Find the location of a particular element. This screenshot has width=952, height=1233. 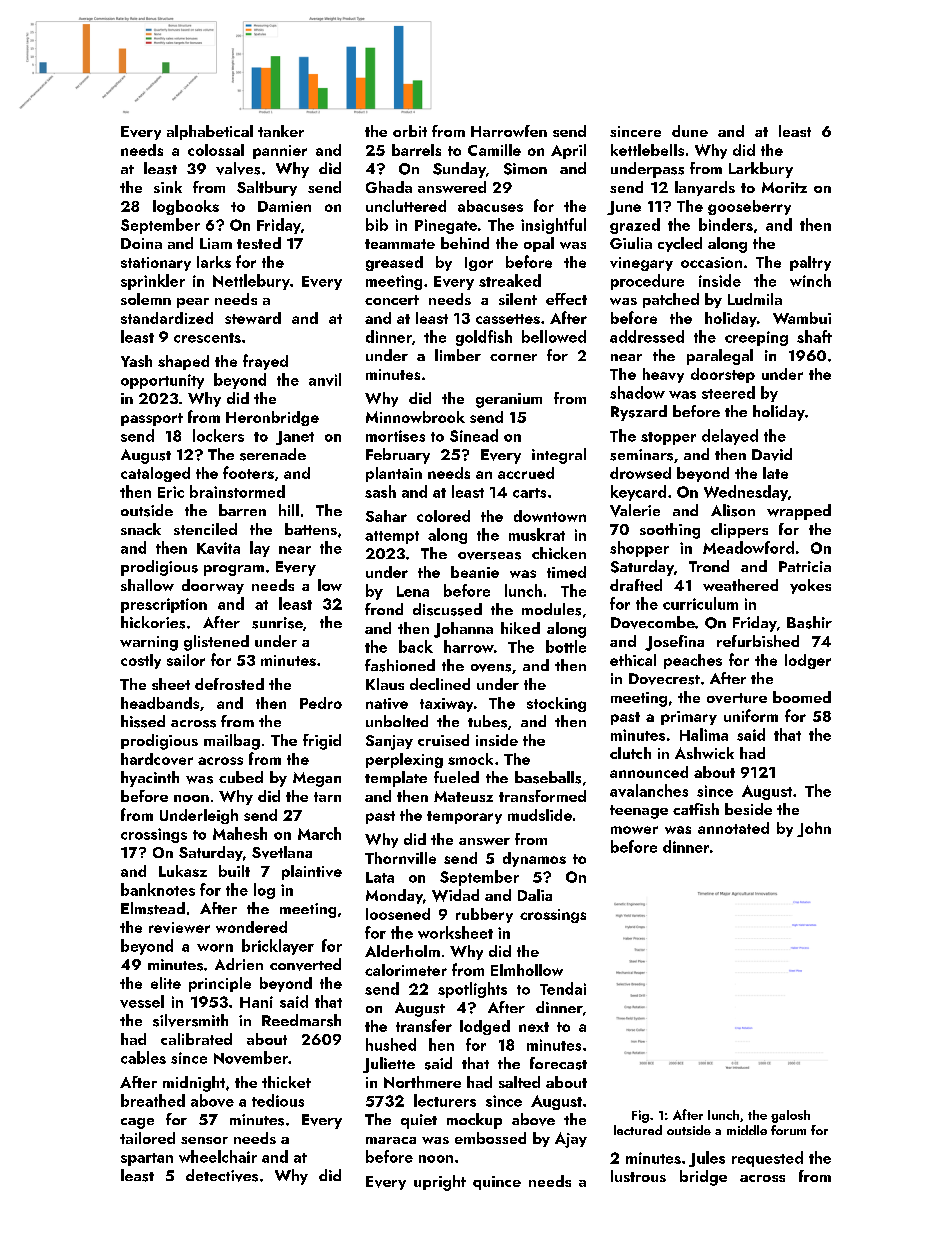

beside is located at coordinates (748, 809).
